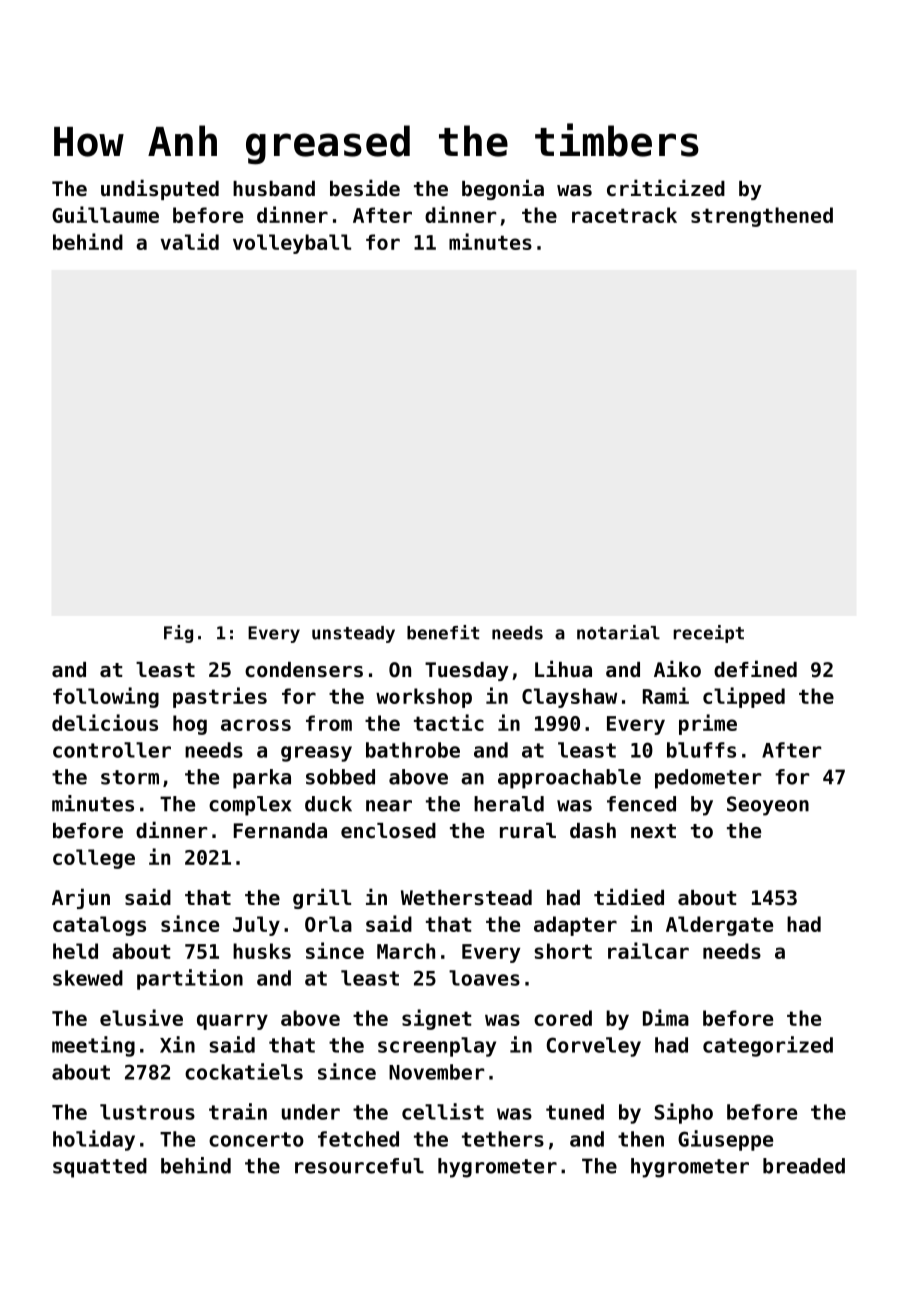 The height and width of the document is (1316, 908). Describe the element at coordinates (804, 1166) in the document. I see `breaded` at that location.
